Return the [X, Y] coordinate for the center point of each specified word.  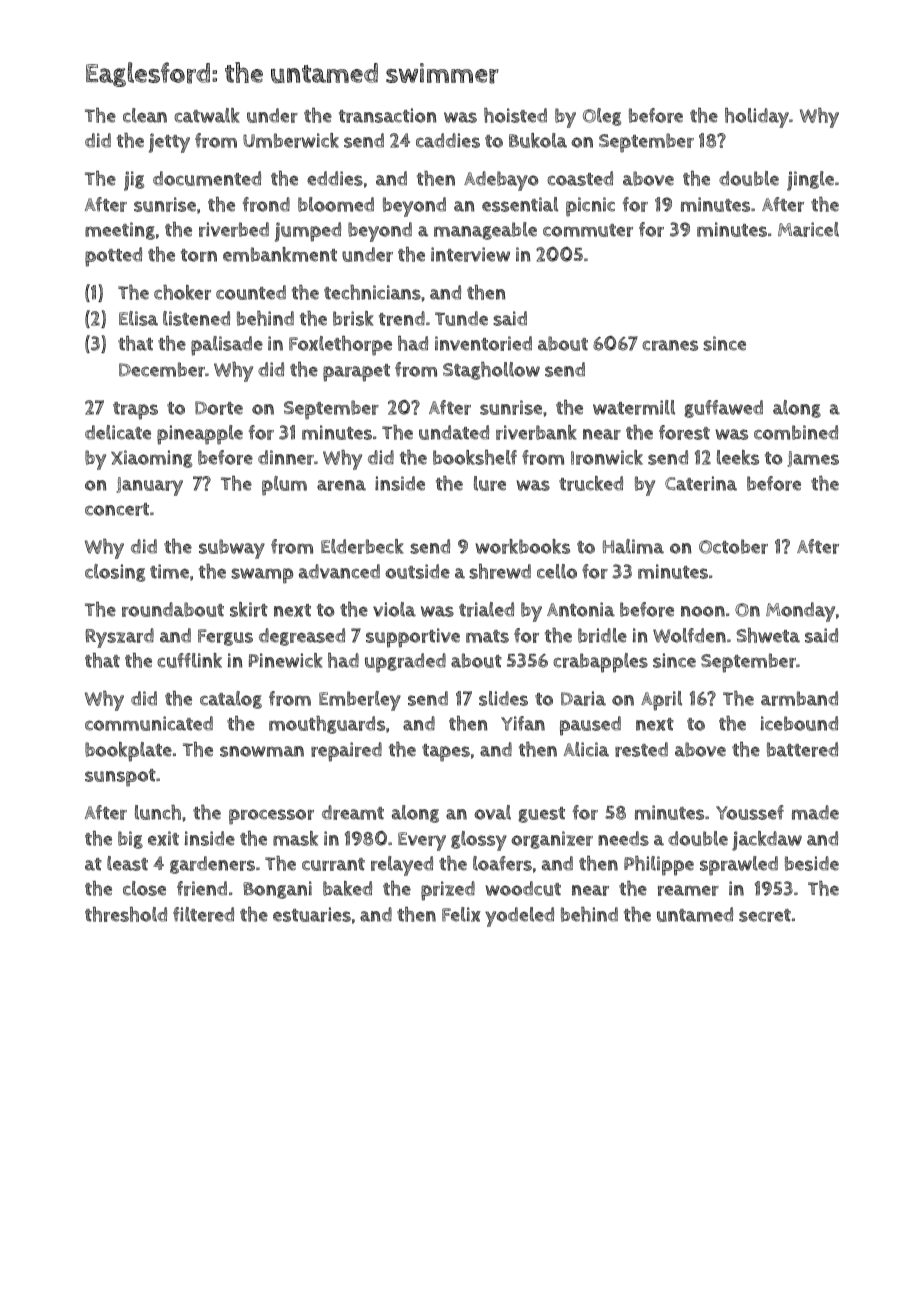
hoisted [515, 115]
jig [134, 181]
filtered [203, 914]
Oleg [602, 117]
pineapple [200, 435]
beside [812, 863]
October [733, 546]
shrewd [500, 571]
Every [422, 841]
